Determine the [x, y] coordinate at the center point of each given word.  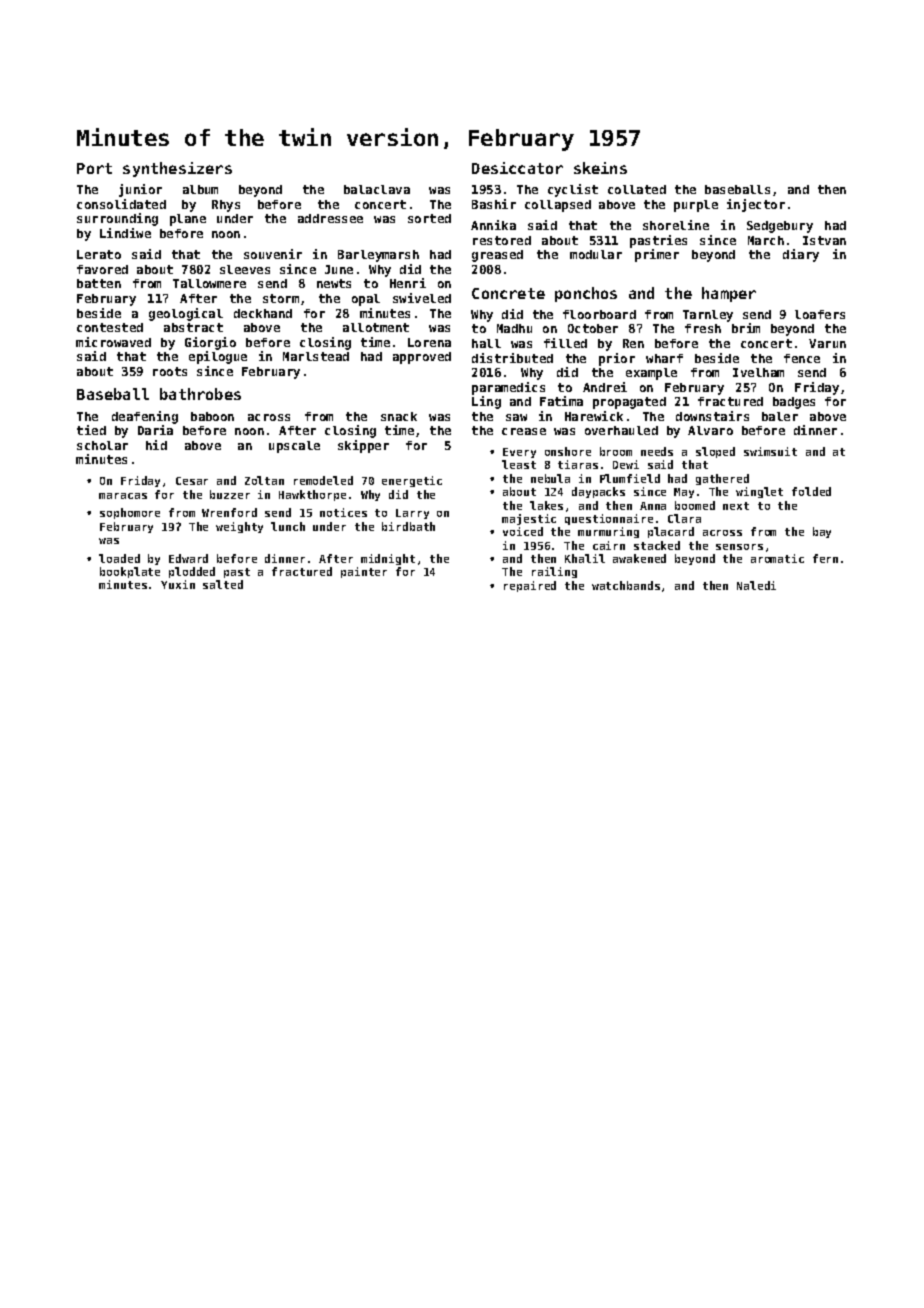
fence [802, 358]
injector [756, 205]
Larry [412, 514]
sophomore [130, 513]
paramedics [508, 388]
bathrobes [200, 394]
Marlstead [316, 356]
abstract [193, 327]
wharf [664, 358]
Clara [684, 518]
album [200, 189]
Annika [493, 225]
